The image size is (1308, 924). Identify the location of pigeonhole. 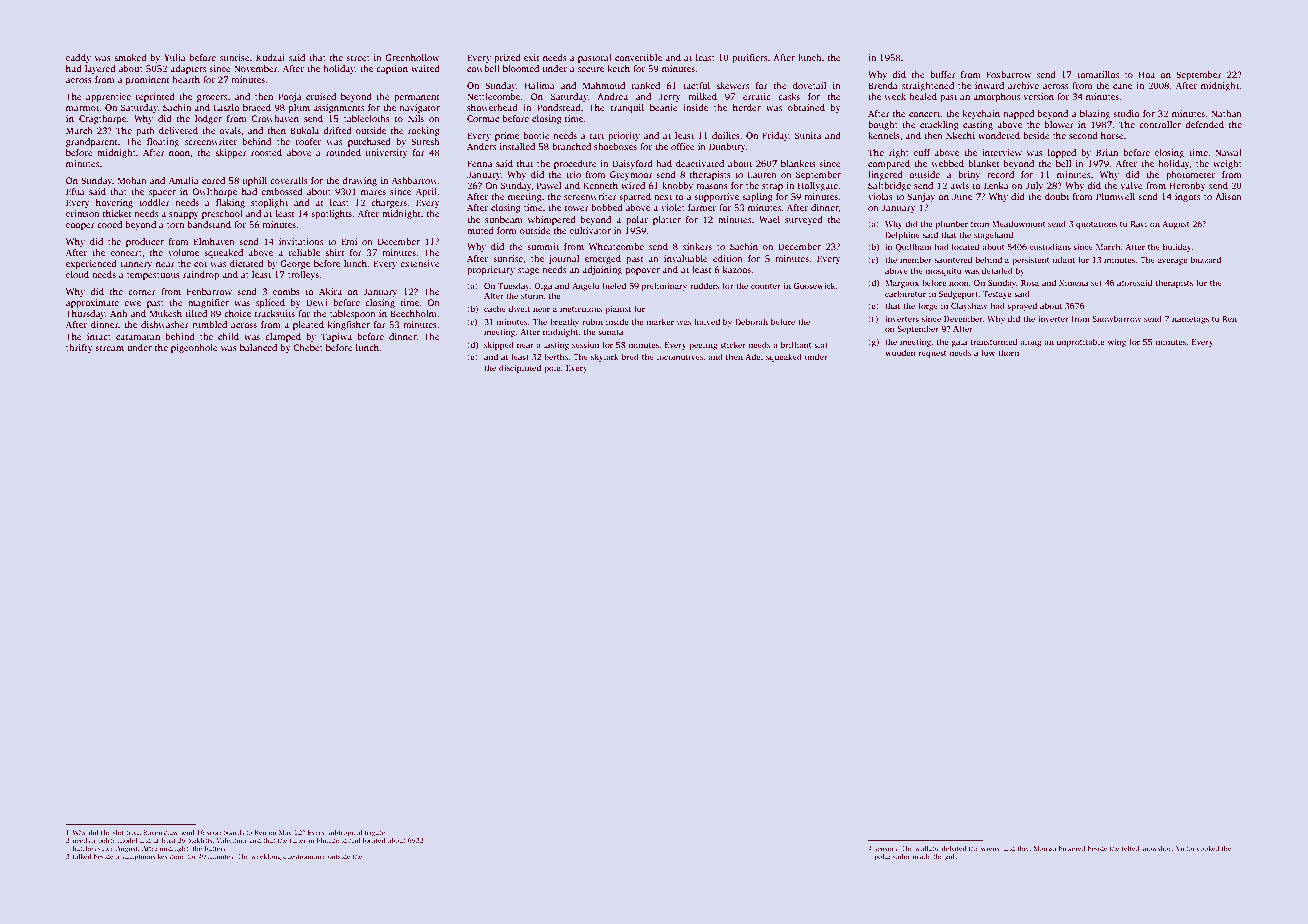
(194, 348).
